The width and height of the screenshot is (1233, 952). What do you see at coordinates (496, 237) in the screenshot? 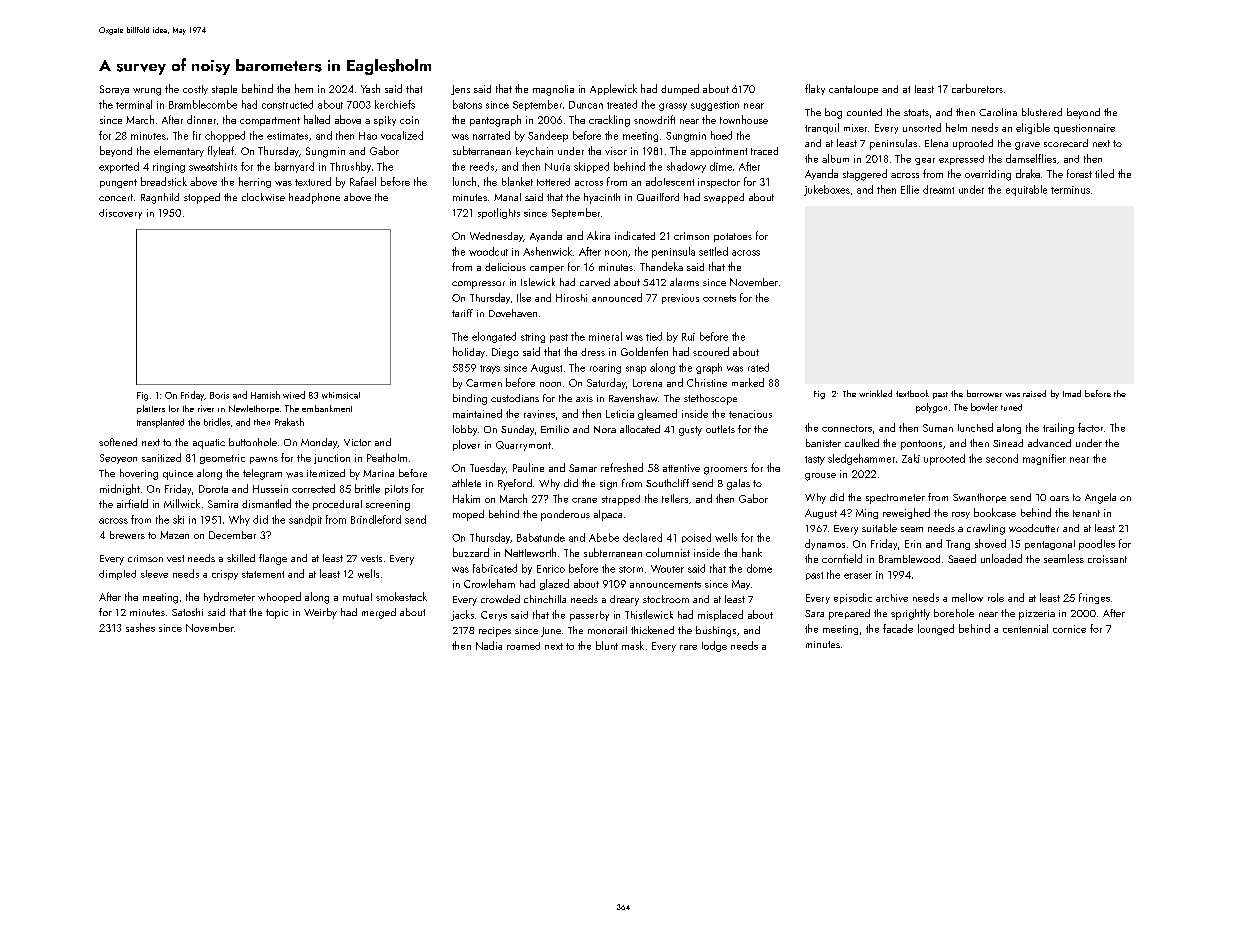
I see `Wednesday` at bounding box center [496, 237].
